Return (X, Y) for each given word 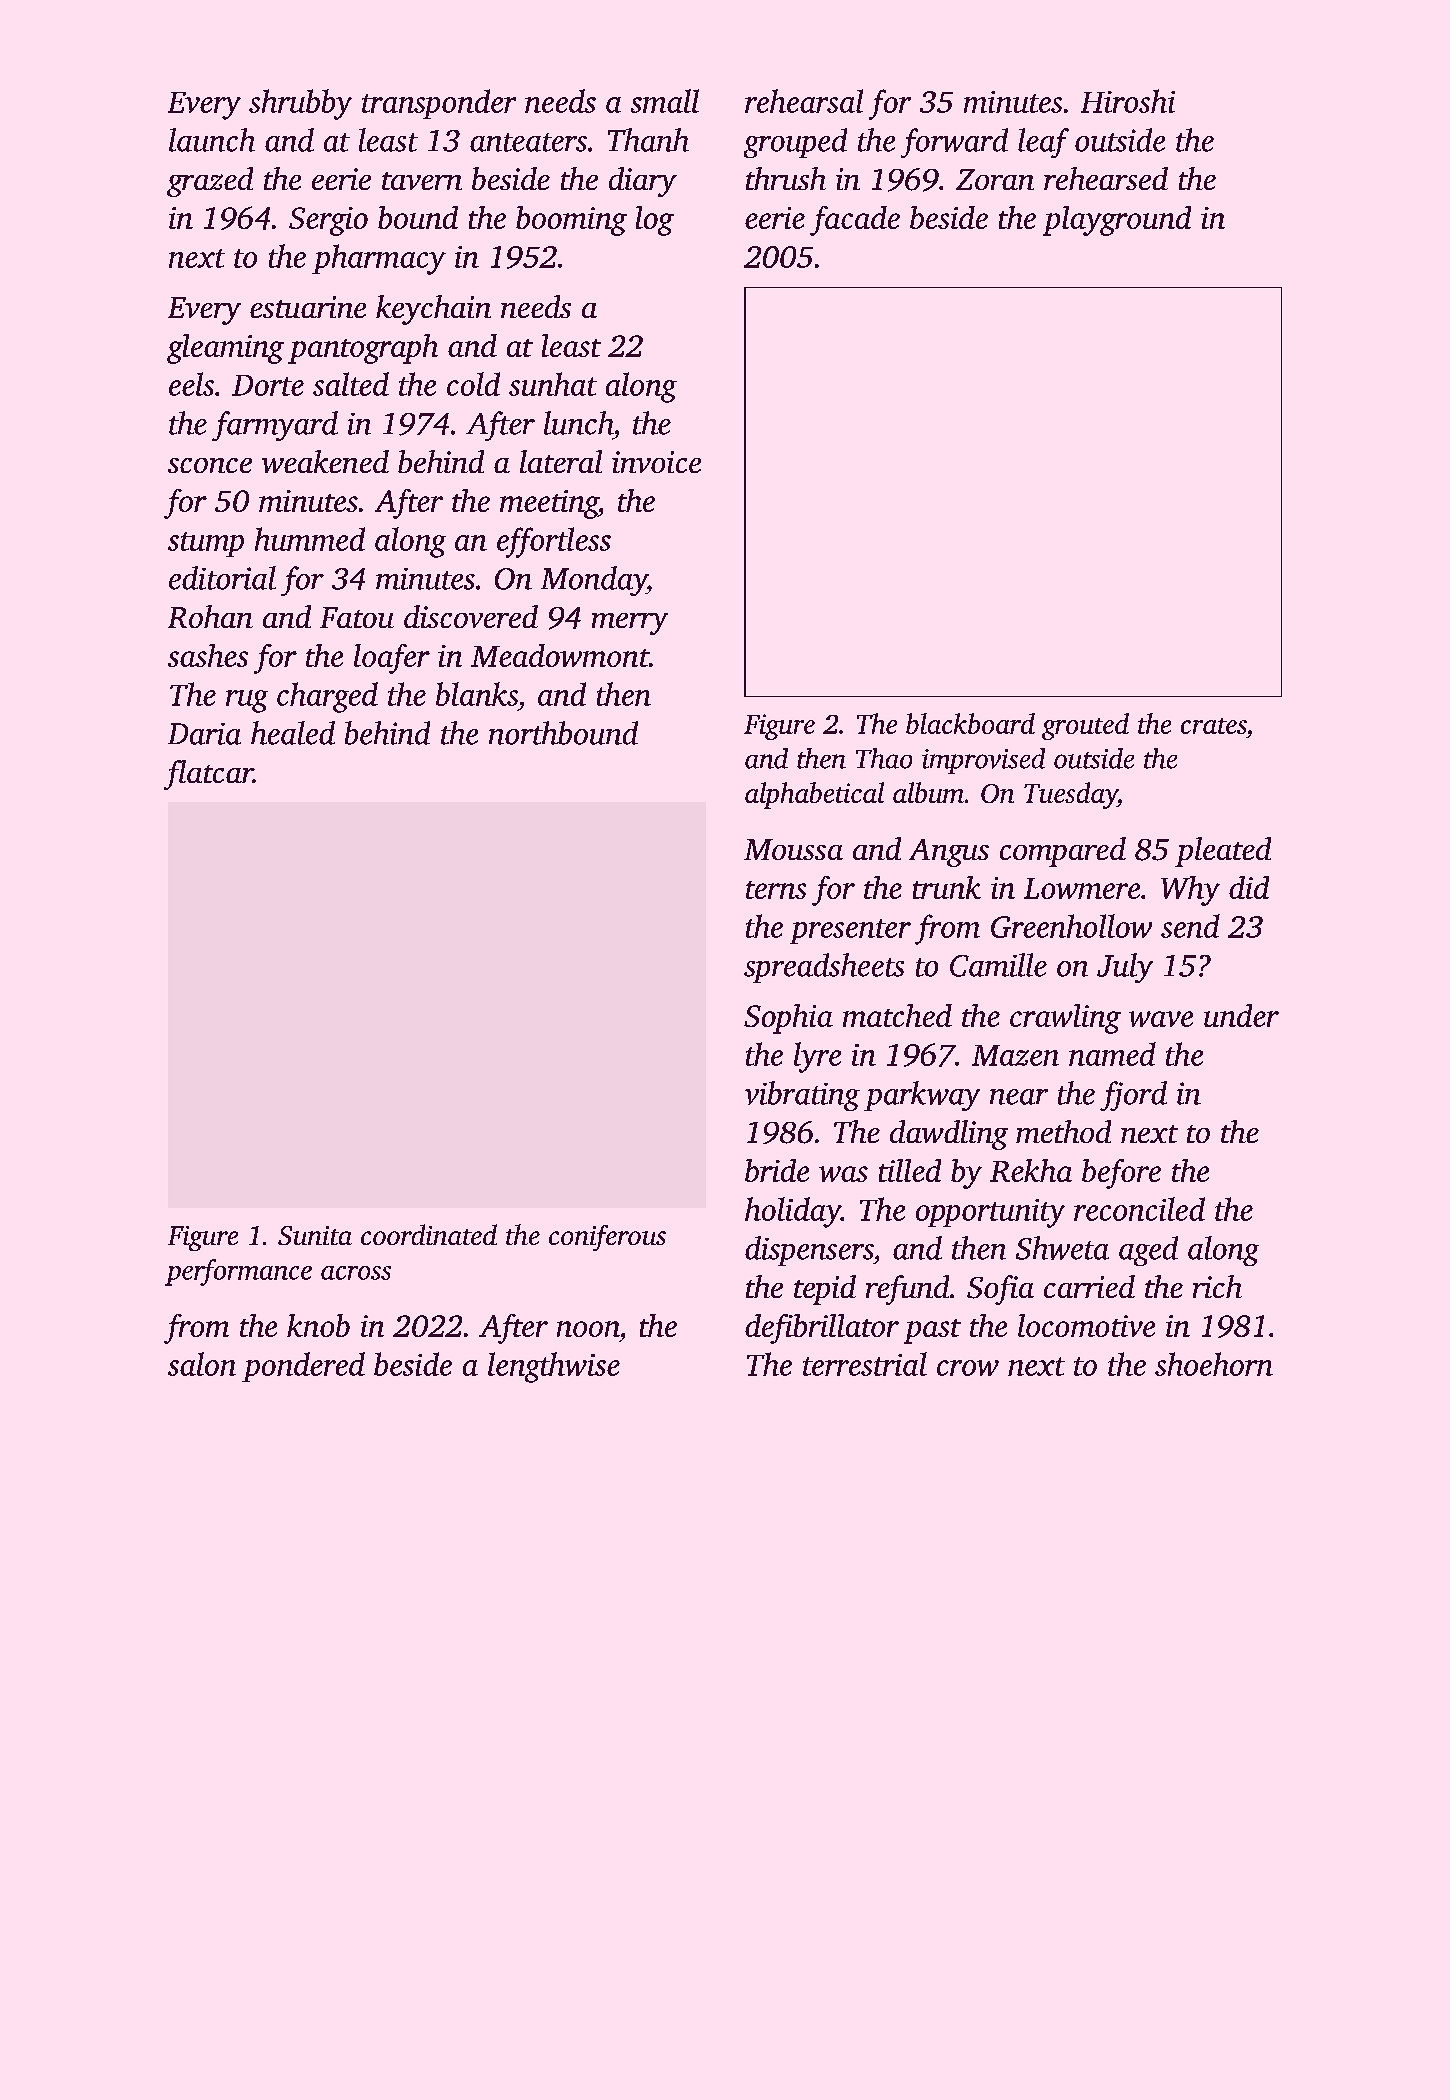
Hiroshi (1128, 101)
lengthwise (554, 1367)
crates (1214, 726)
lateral (561, 461)
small (665, 101)
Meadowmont (560, 655)
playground (1117, 221)
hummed (310, 539)
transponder (439, 104)
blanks (477, 694)
